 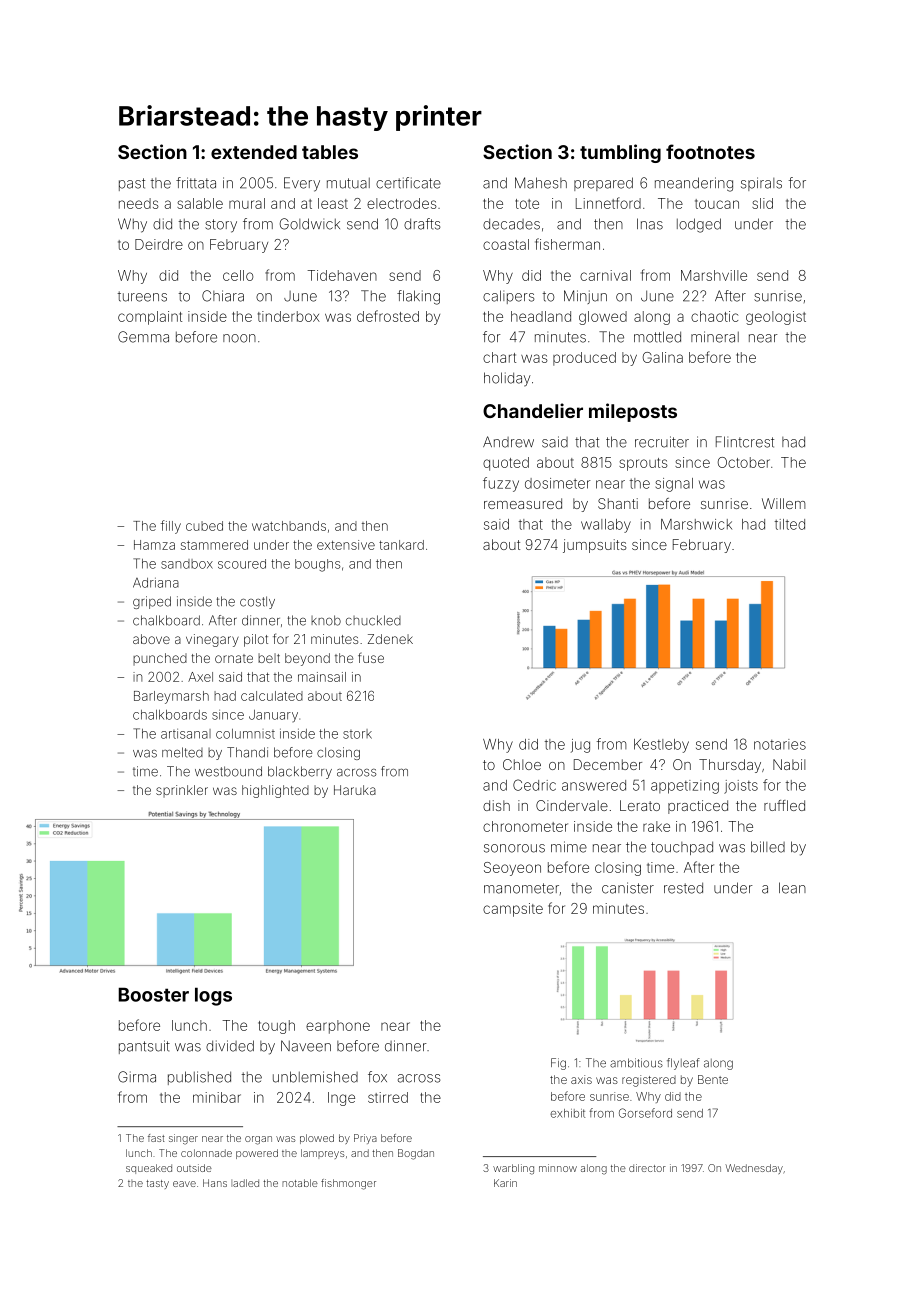 I want to click on fuzzy, so click(x=501, y=484).
